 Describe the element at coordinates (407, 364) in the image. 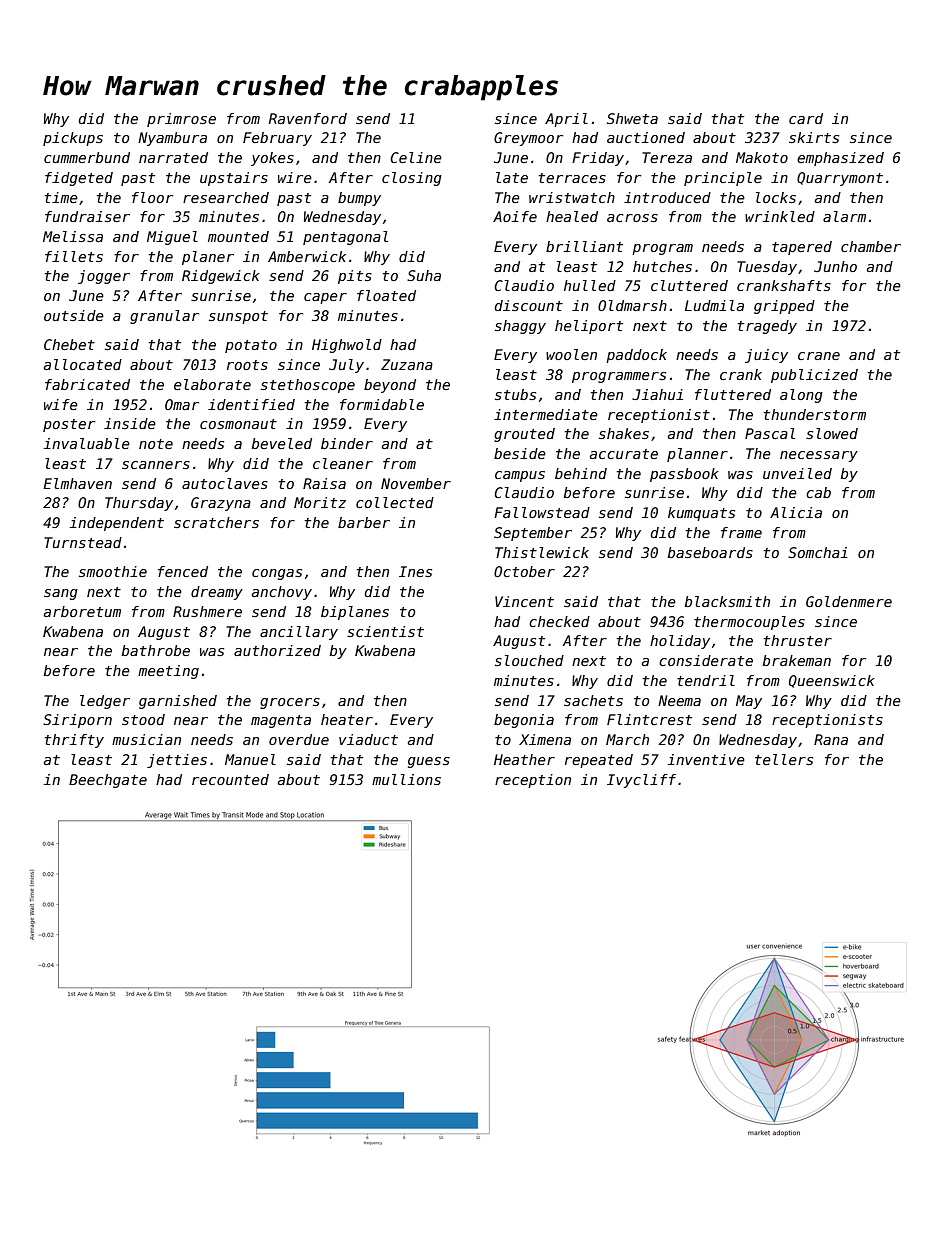

I see `Zuzana` at that location.
